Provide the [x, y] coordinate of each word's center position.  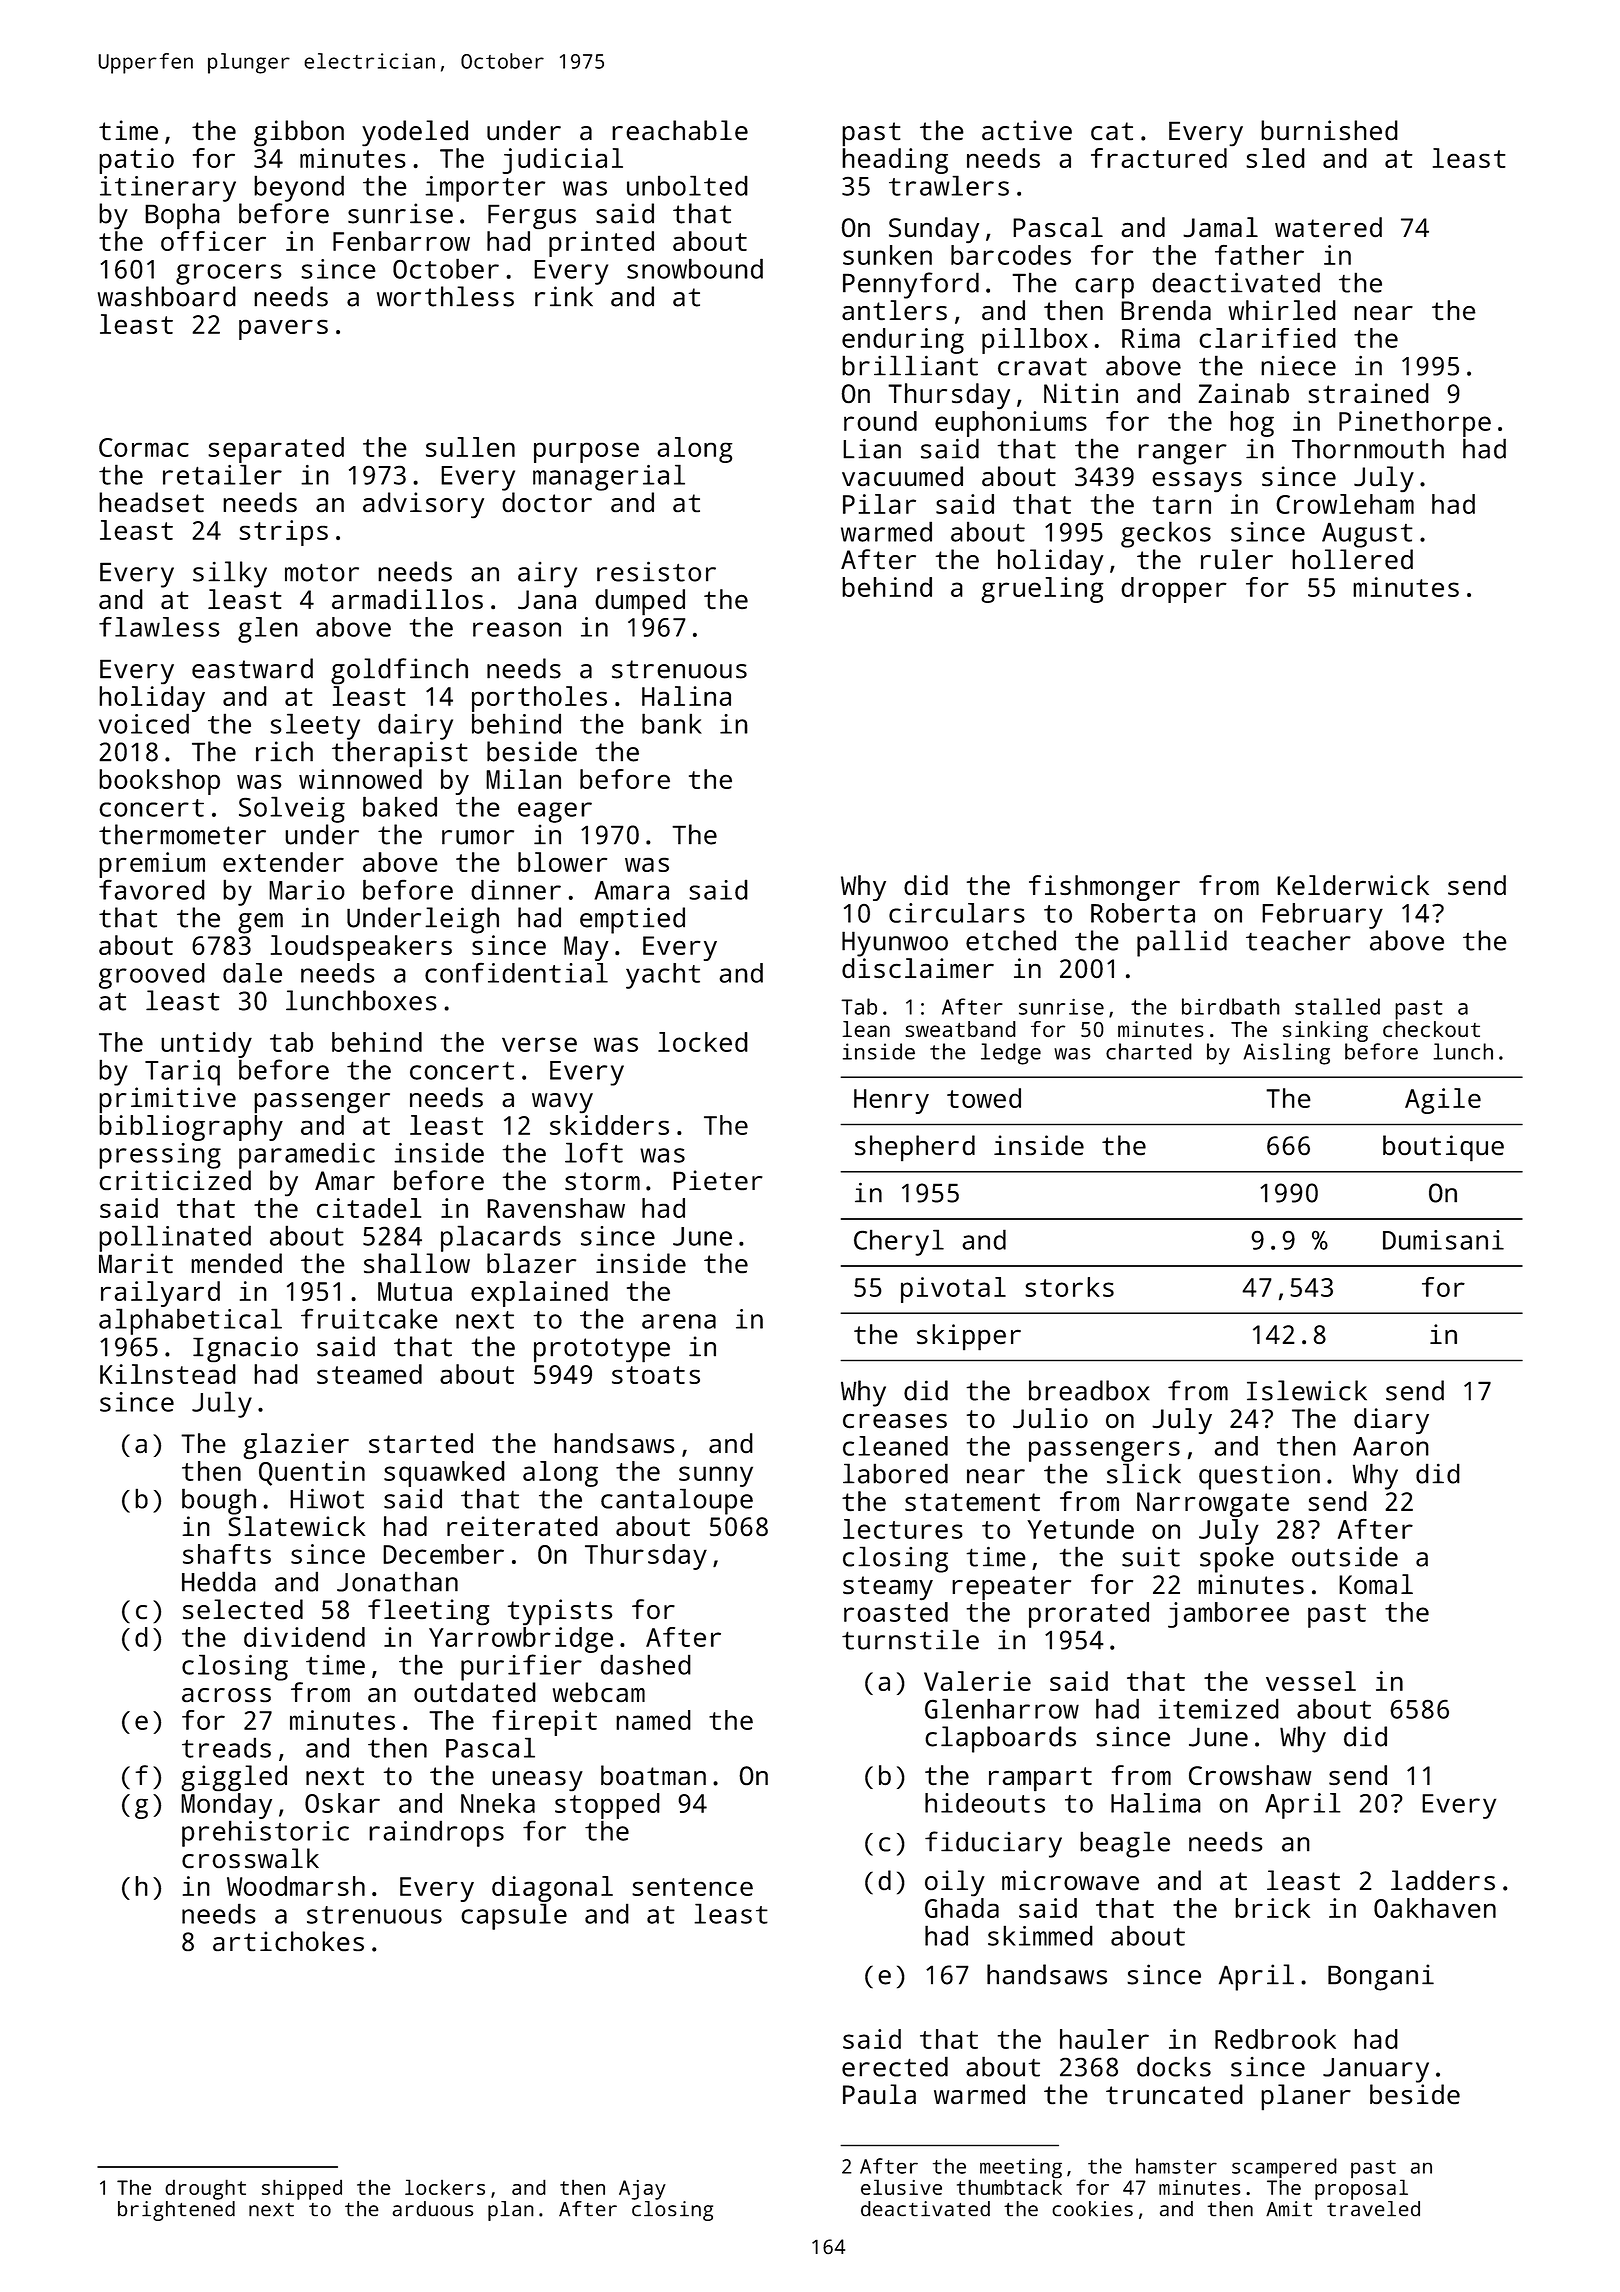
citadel [369, 1208]
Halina [686, 696]
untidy [206, 1045]
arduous [433, 2209]
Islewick [1307, 1390]
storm [602, 1181]
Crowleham [1345, 504]
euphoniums [1011, 424]
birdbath [1231, 1006]
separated [276, 450]
